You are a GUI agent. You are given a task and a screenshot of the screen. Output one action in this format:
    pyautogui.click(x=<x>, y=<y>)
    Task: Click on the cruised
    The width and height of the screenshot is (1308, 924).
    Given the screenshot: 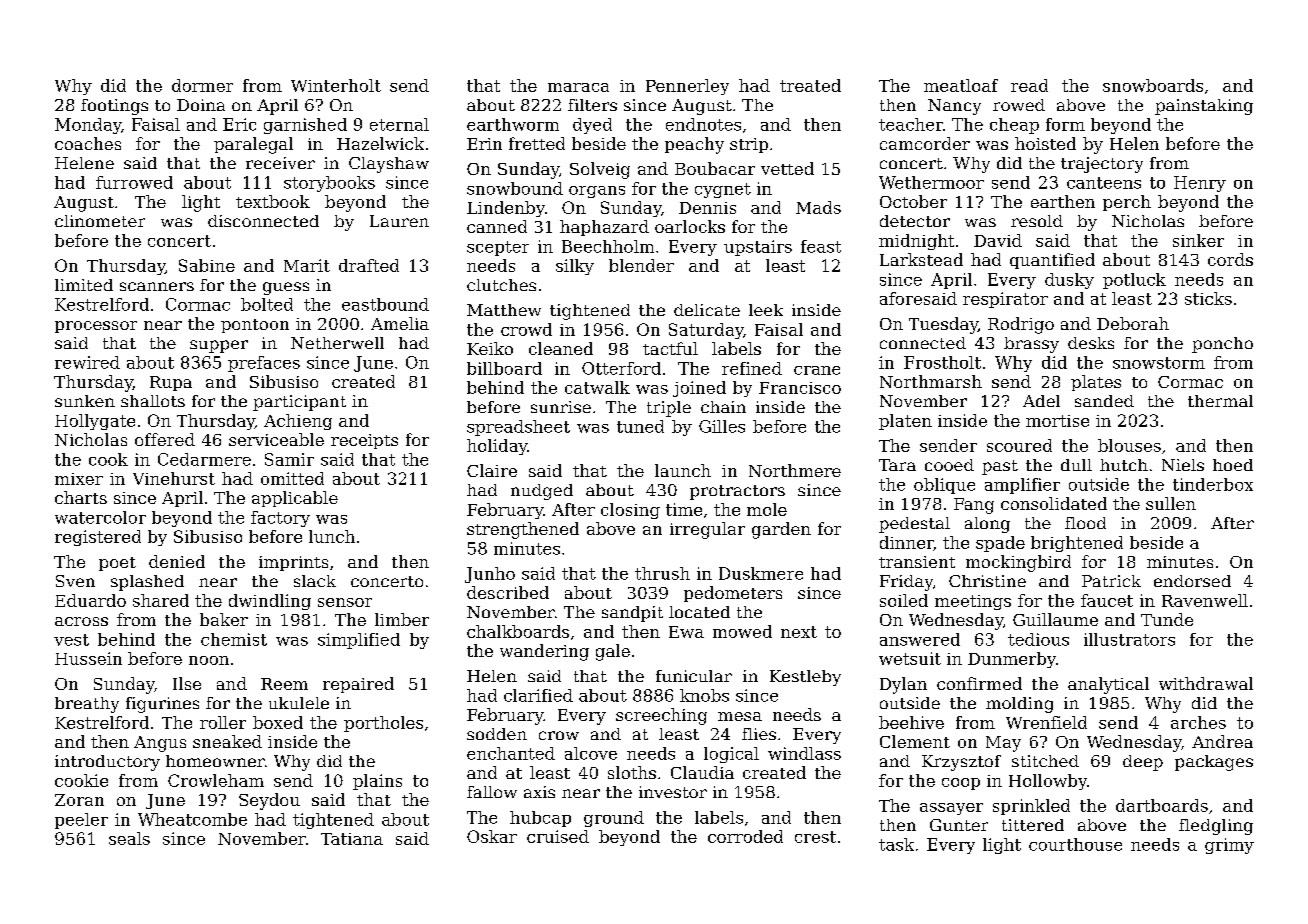 What is the action you would take?
    pyautogui.click(x=558, y=836)
